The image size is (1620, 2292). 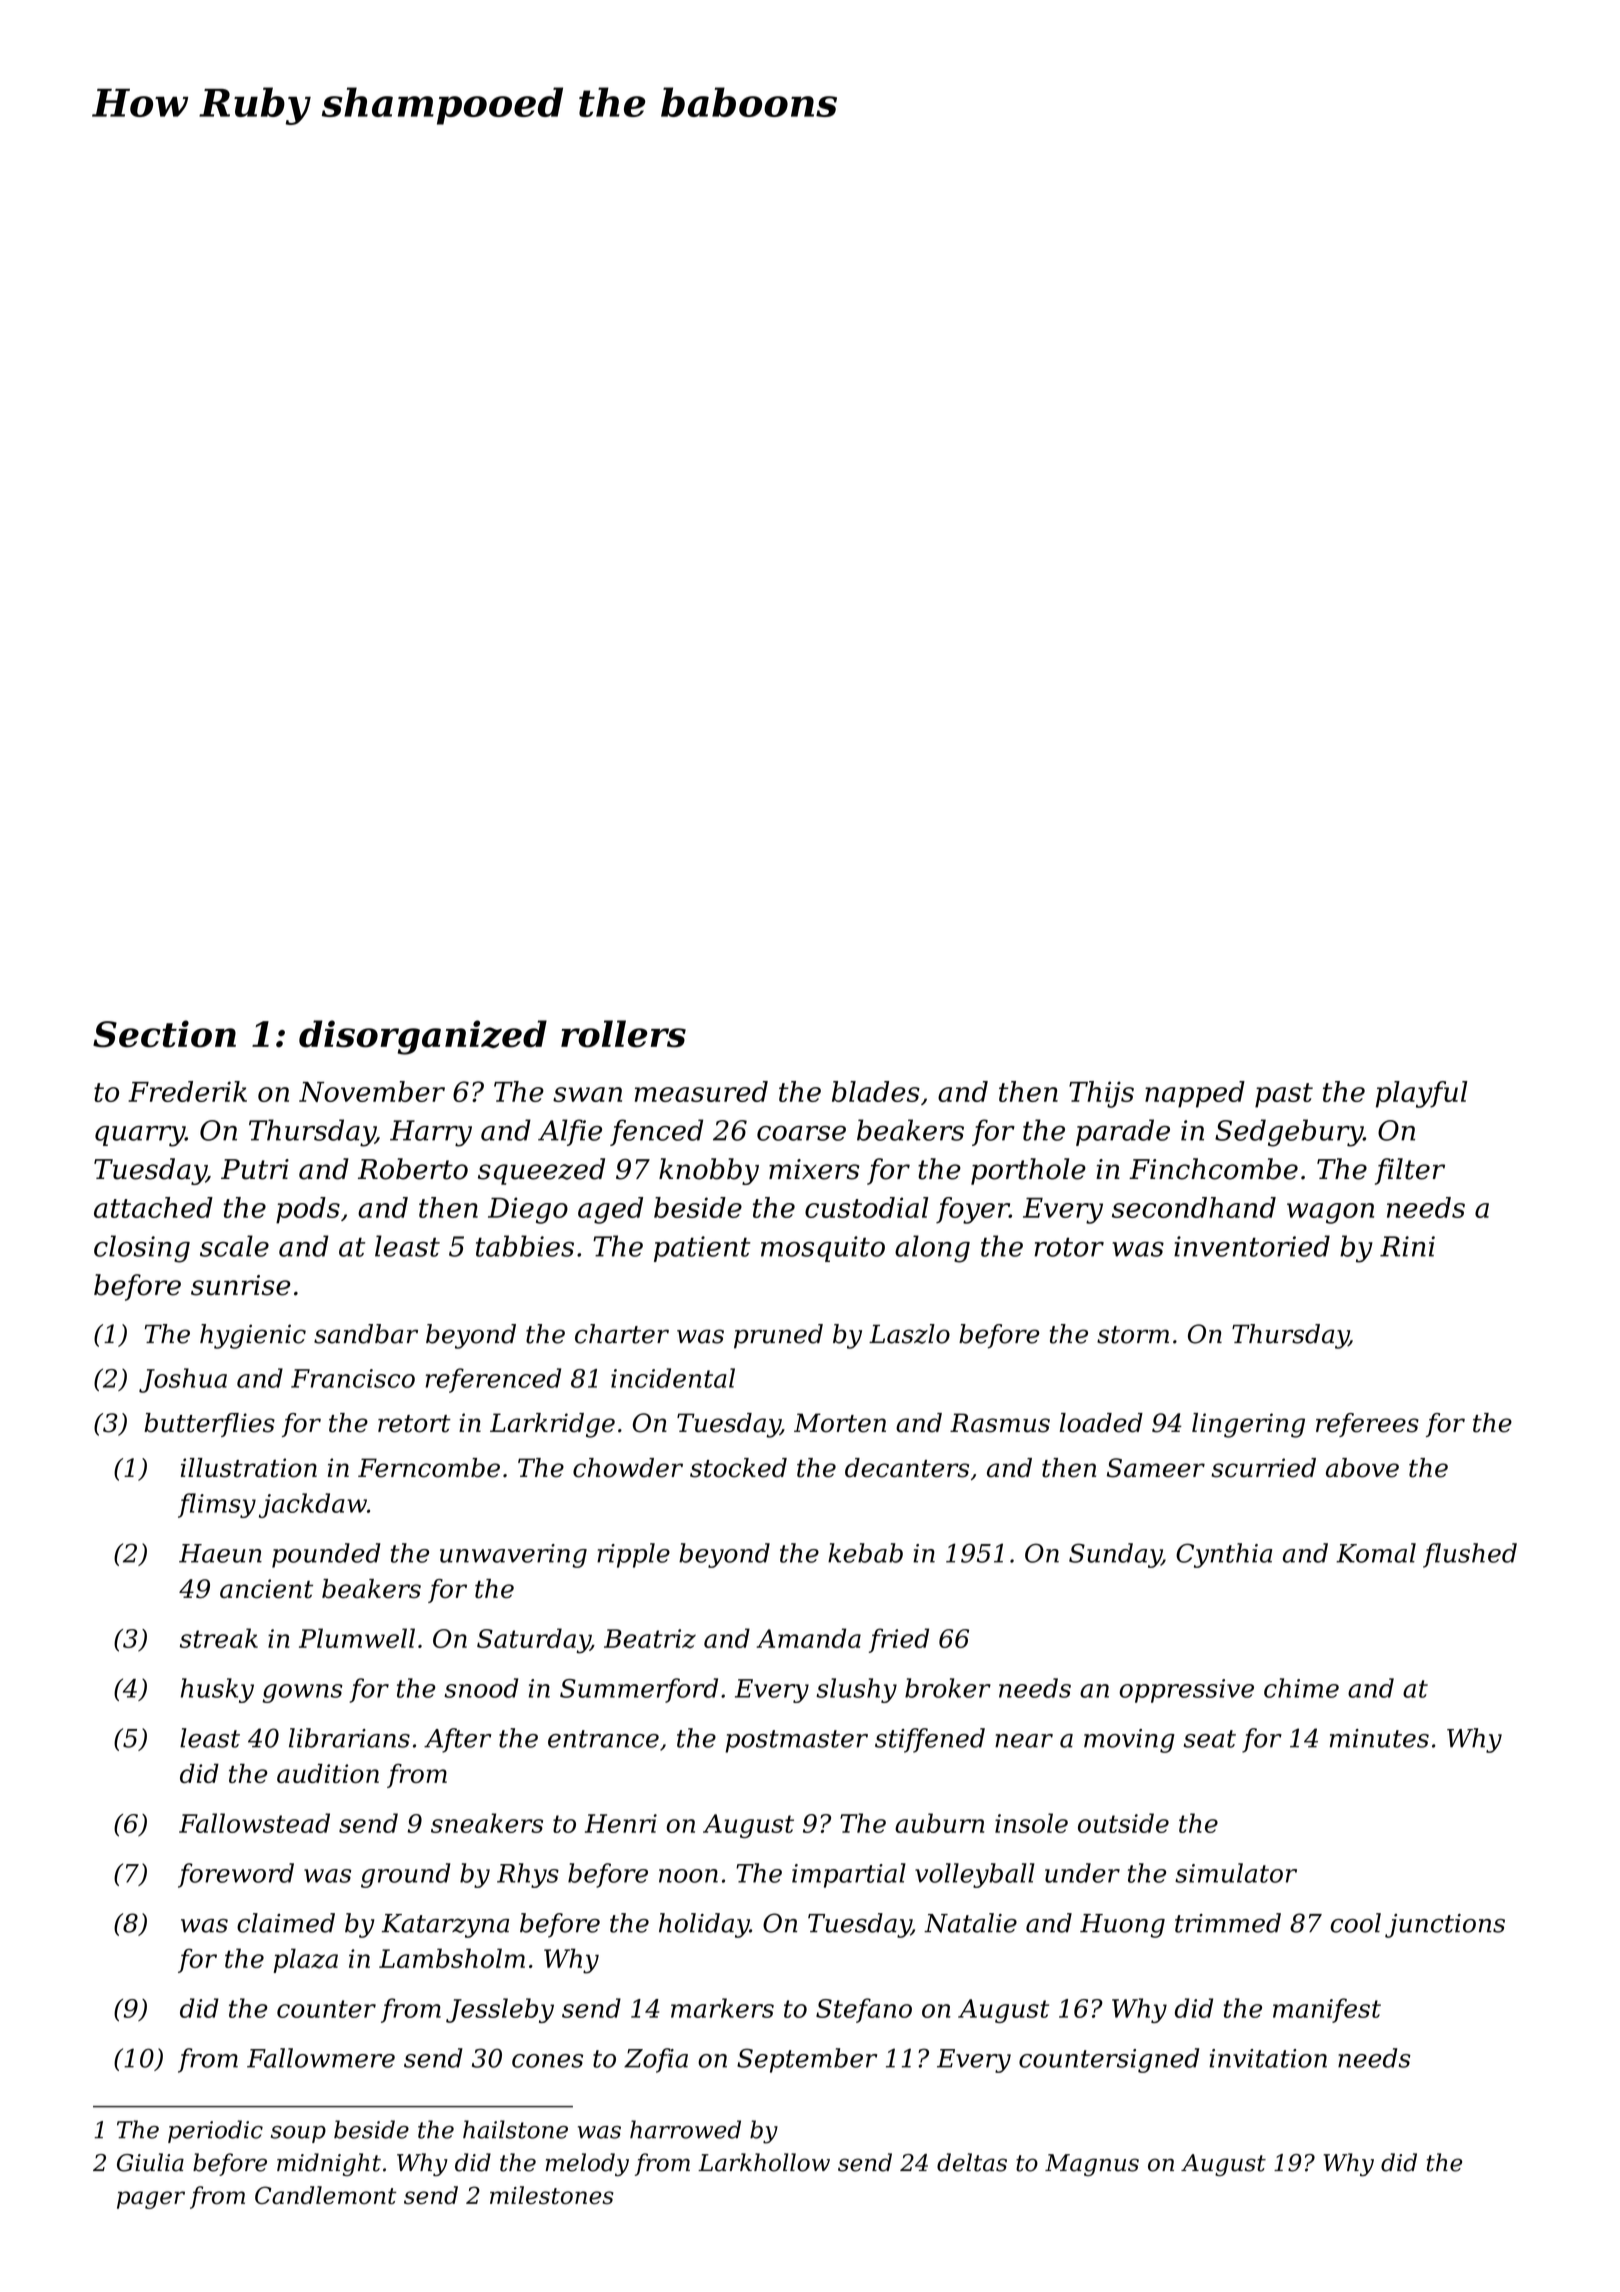 What do you see at coordinates (849, 1875) in the image?
I see `impartial` at bounding box center [849, 1875].
